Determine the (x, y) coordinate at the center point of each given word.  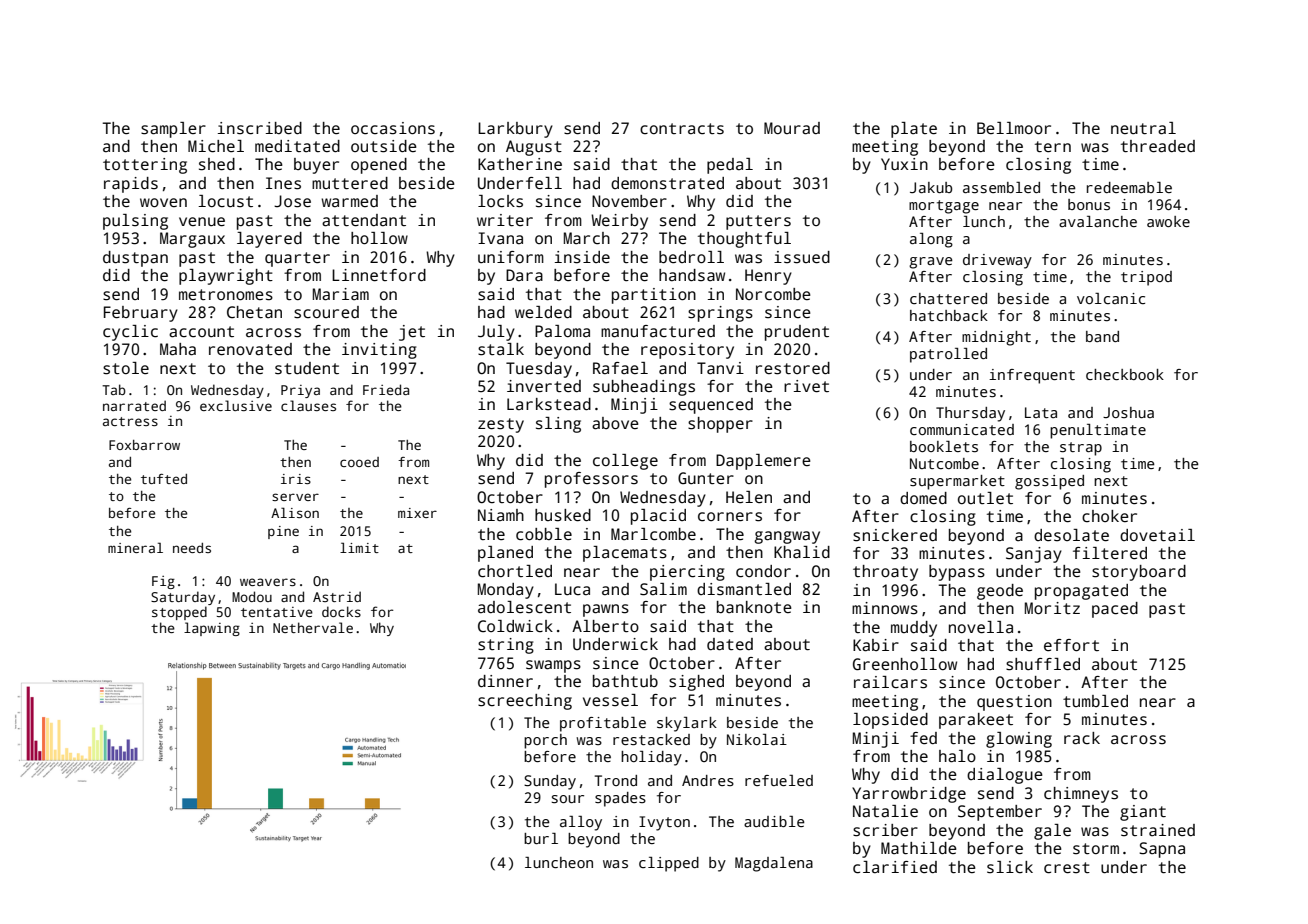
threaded (1158, 146)
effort (1071, 645)
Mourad (792, 128)
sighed (696, 683)
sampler (173, 130)
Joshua (1128, 412)
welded (543, 312)
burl (541, 838)
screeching (525, 702)
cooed (359, 462)
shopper (720, 425)
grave (931, 263)
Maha (178, 349)
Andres (708, 780)
